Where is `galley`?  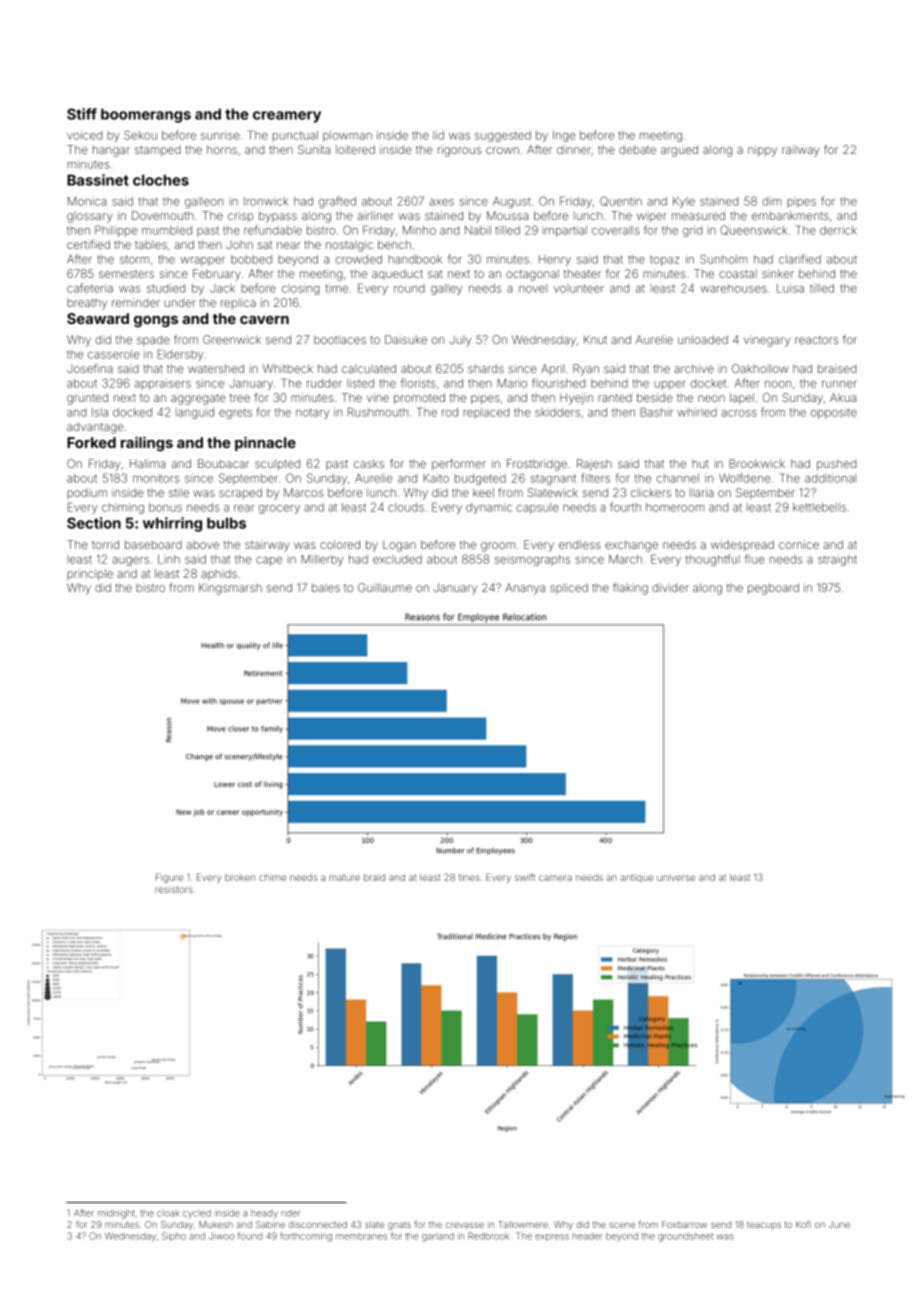
galley is located at coordinates (446, 289).
